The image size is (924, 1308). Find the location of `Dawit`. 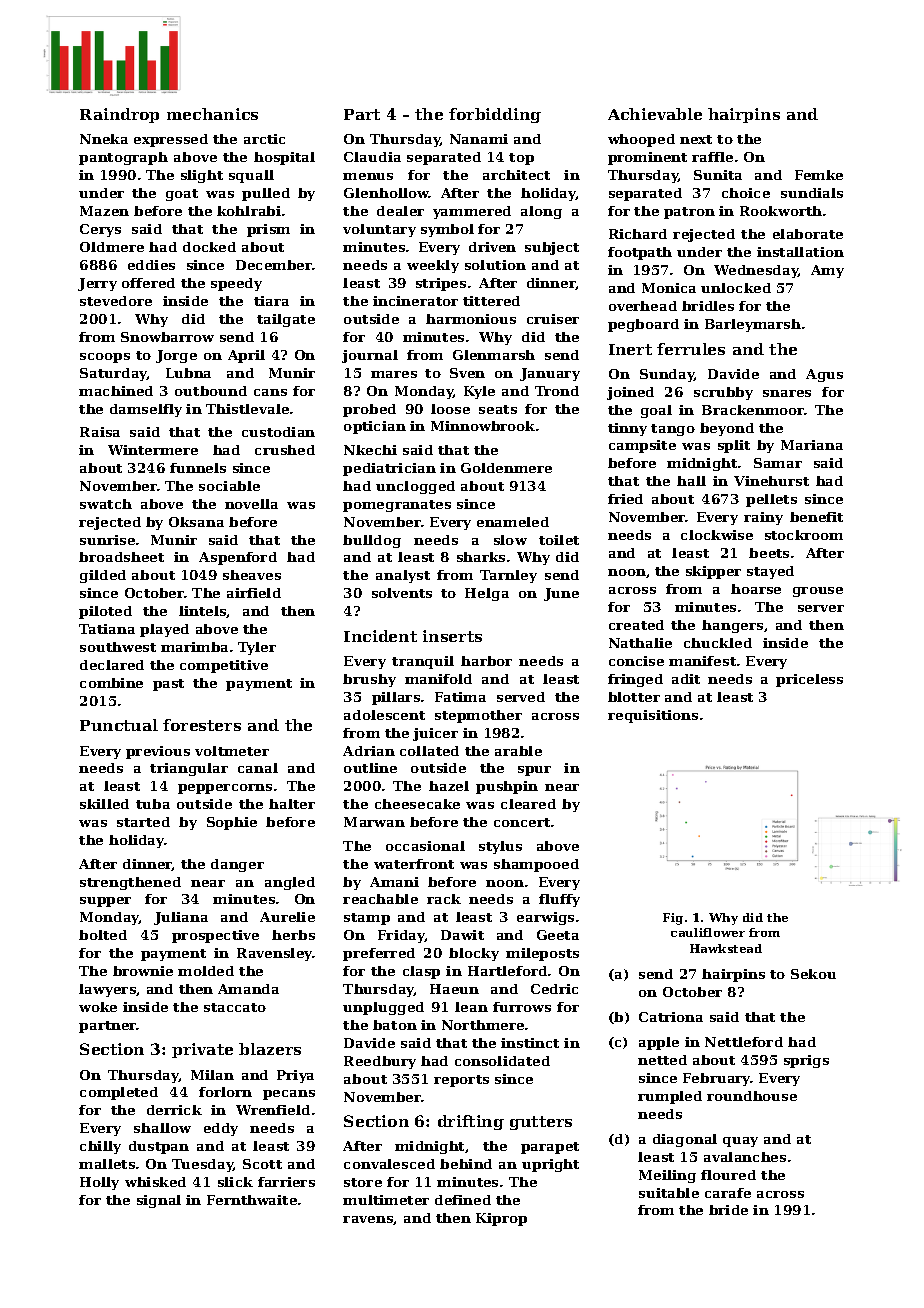

Dawit is located at coordinates (462, 935).
